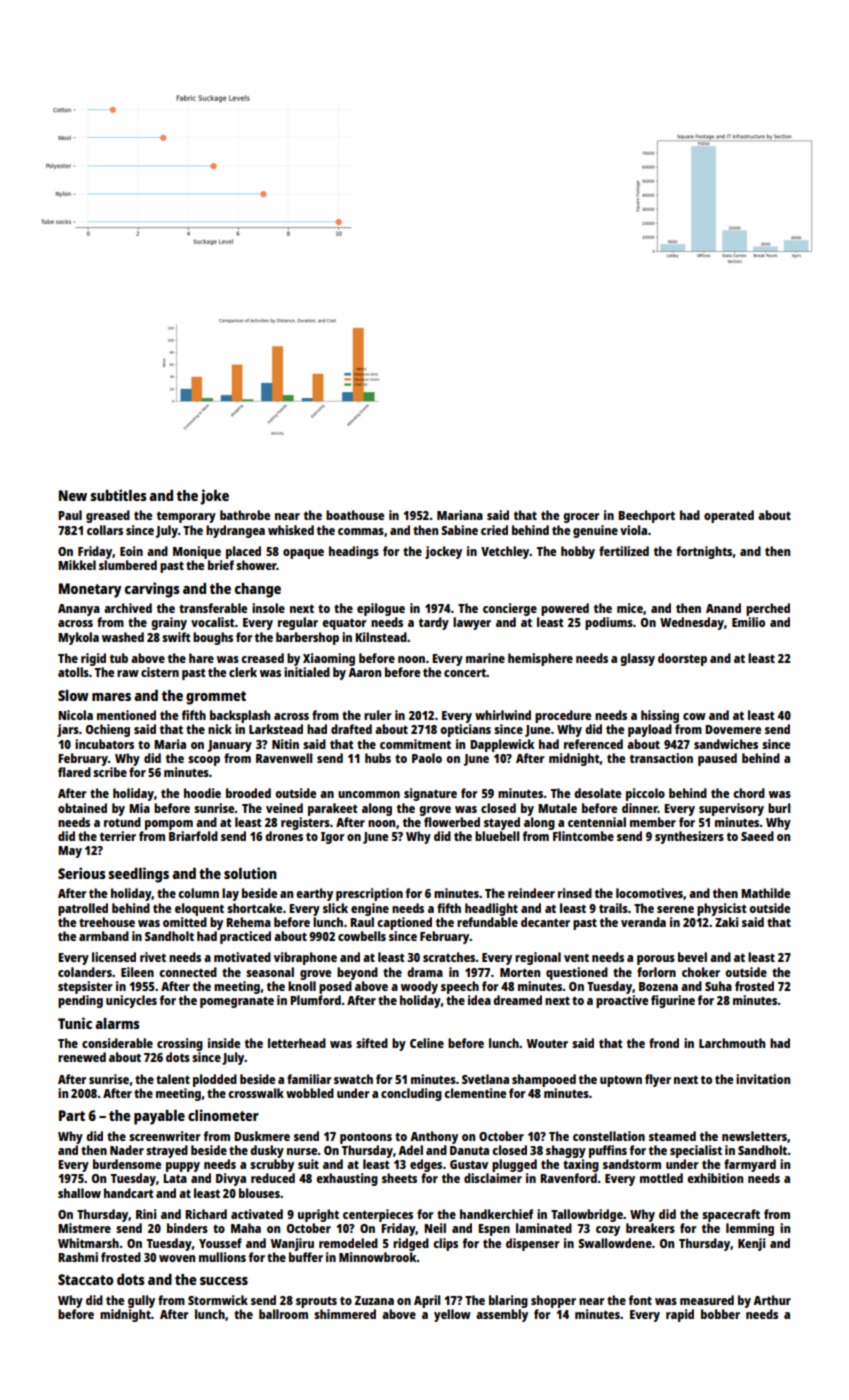 The image size is (849, 1400). Describe the element at coordinates (583, 836) in the document. I see `Flintcombe` at that location.
